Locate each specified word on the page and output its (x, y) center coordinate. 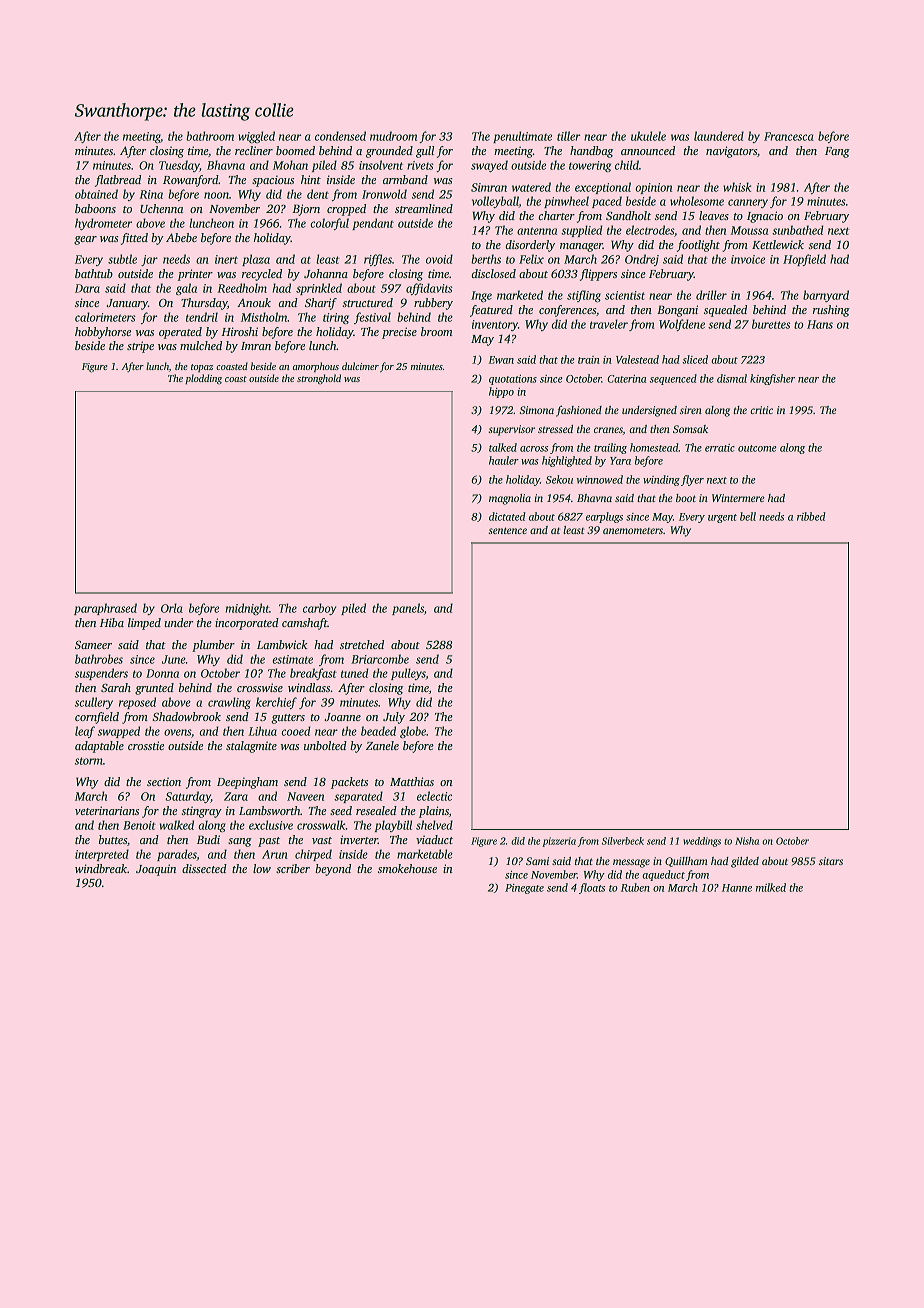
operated (180, 333)
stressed (555, 429)
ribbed (811, 516)
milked (771, 887)
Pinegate (524, 889)
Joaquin (156, 870)
